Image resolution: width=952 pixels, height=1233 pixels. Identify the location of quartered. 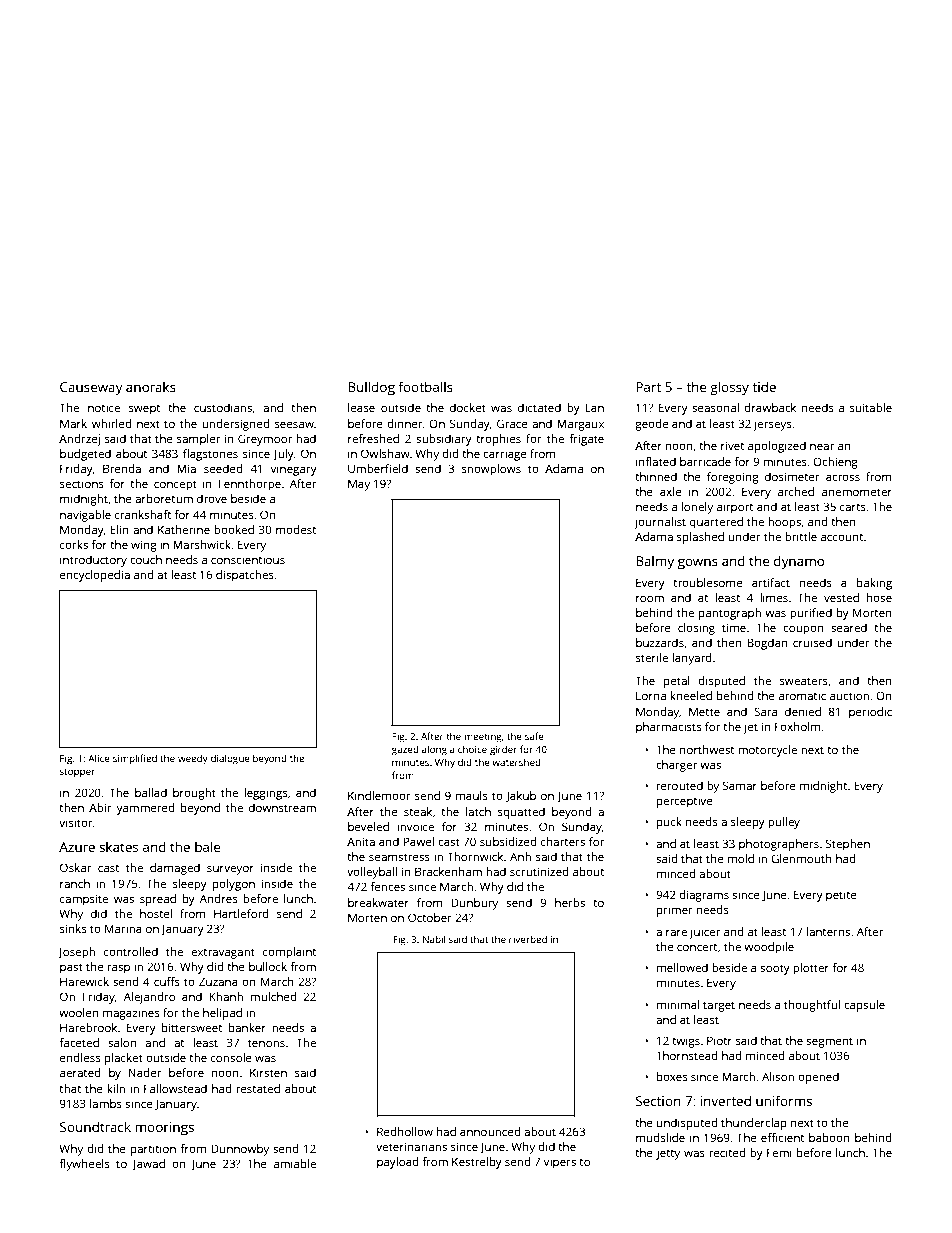
(716, 523).
